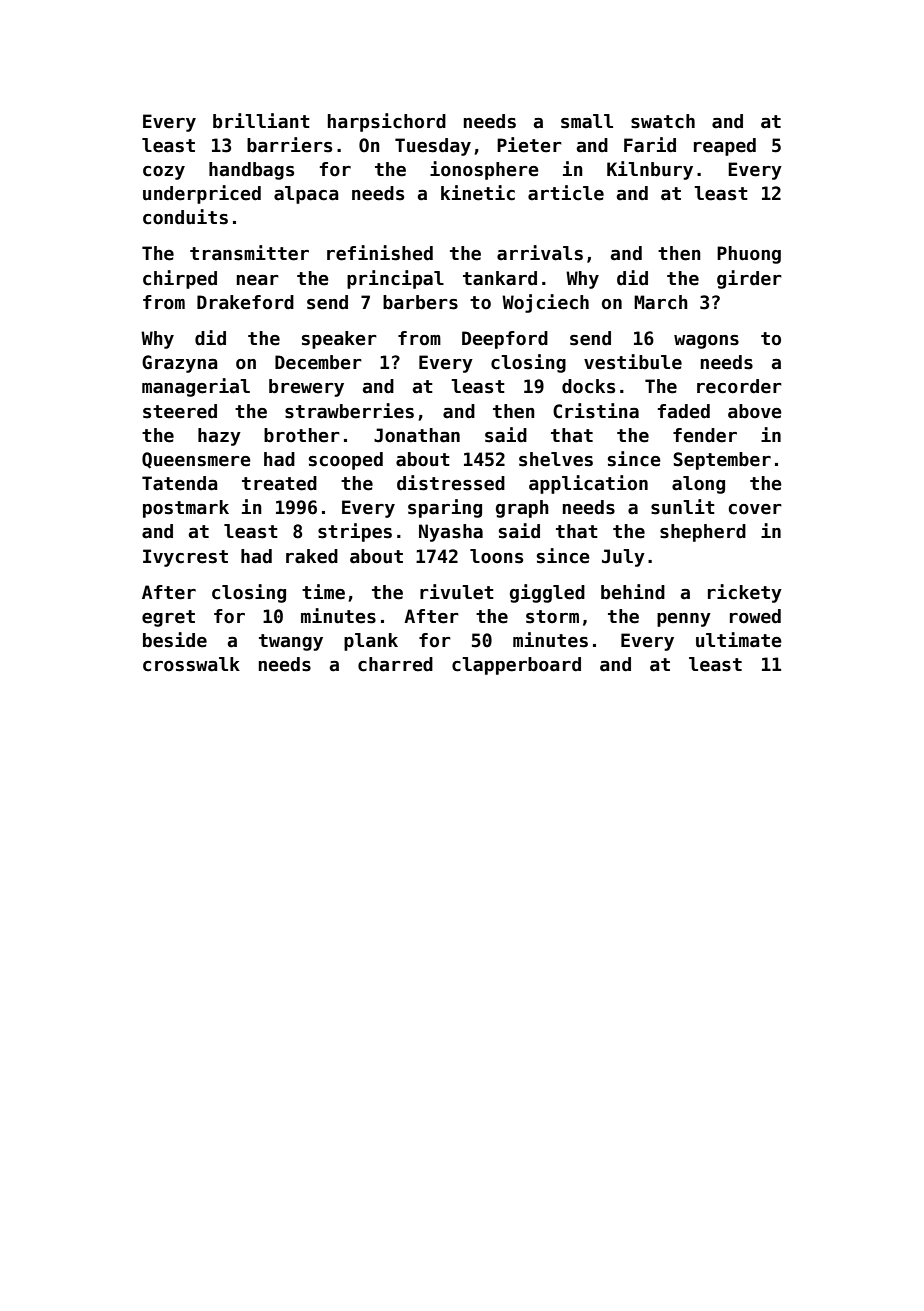 The width and height of the page is (924, 1311). What do you see at coordinates (261, 121) in the page?
I see `brilliant` at bounding box center [261, 121].
